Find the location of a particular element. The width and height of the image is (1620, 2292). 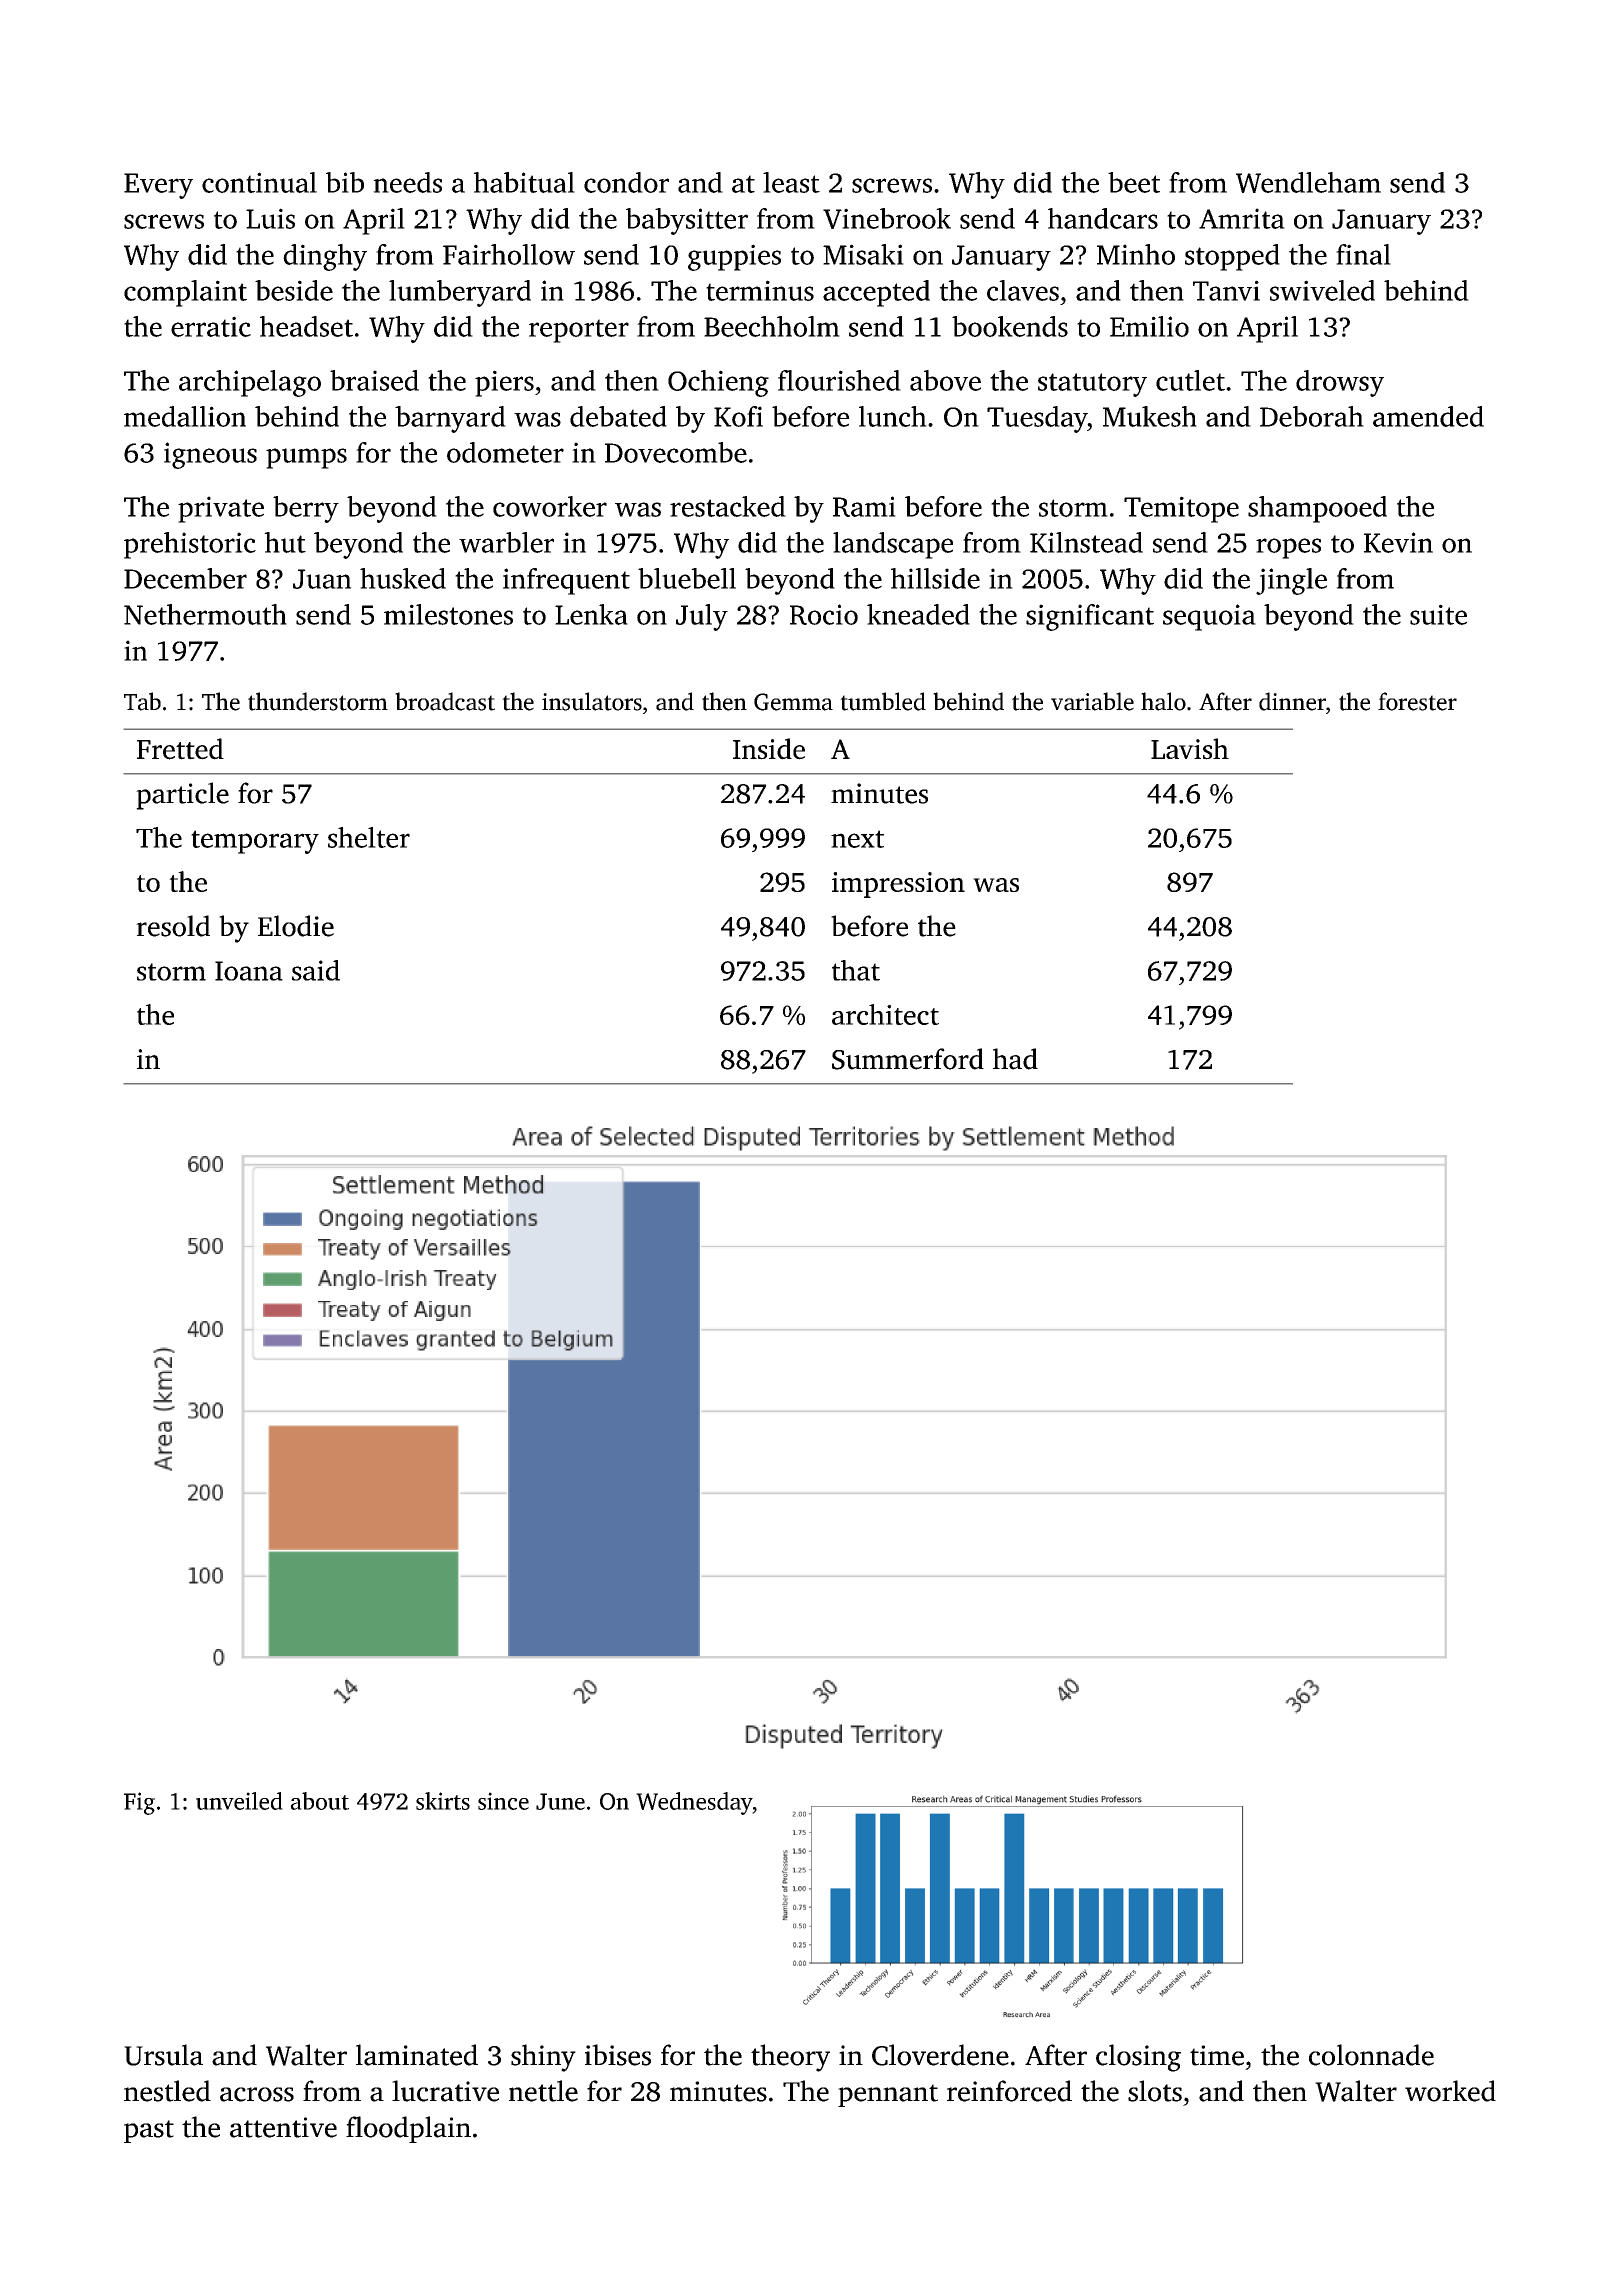

said is located at coordinates (316, 970).
